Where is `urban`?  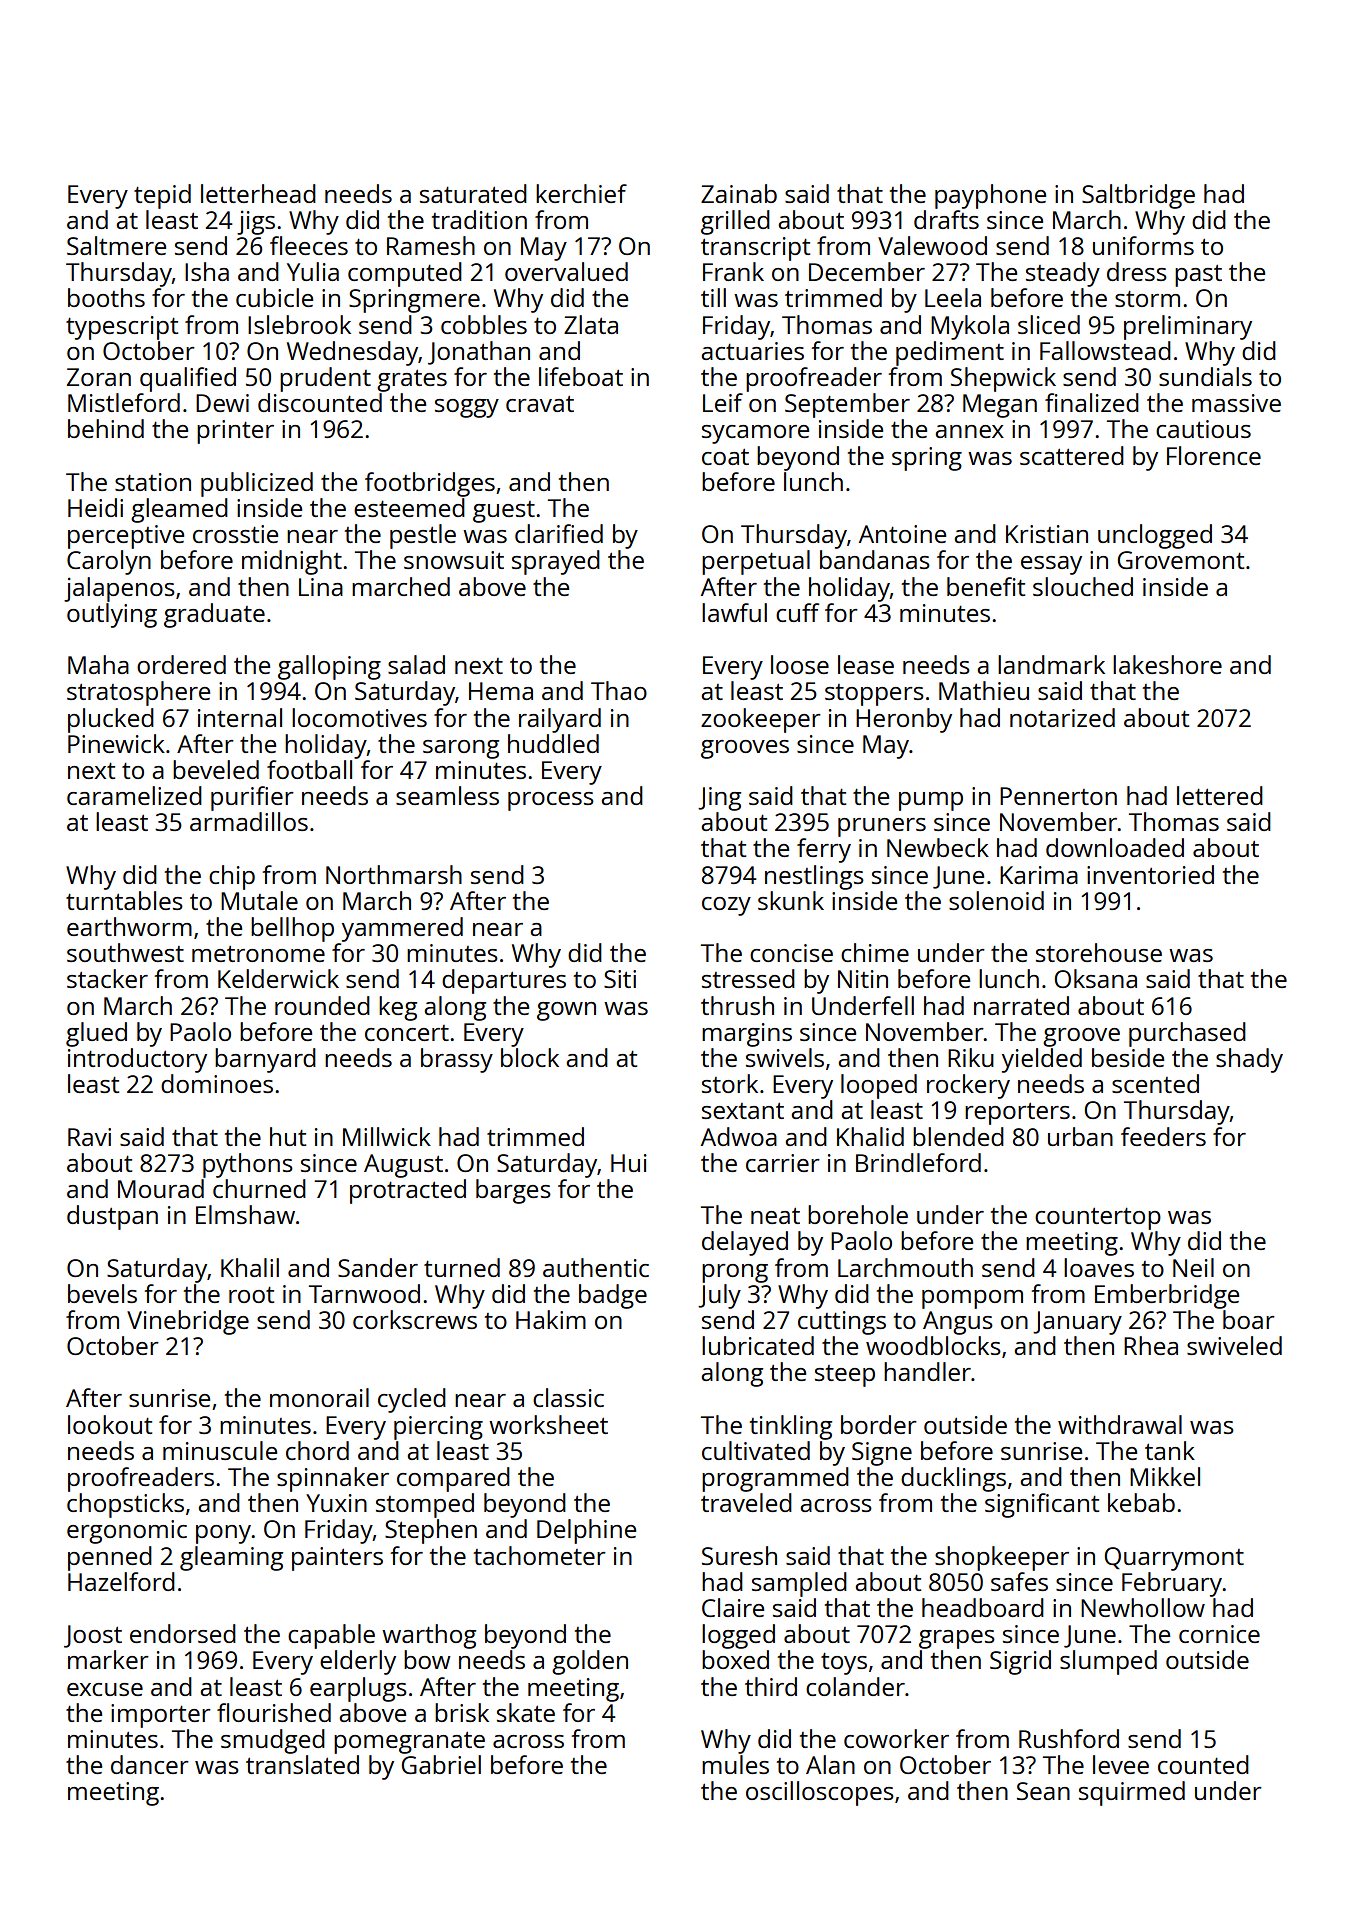 urban is located at coordinates (1080, 1136).
